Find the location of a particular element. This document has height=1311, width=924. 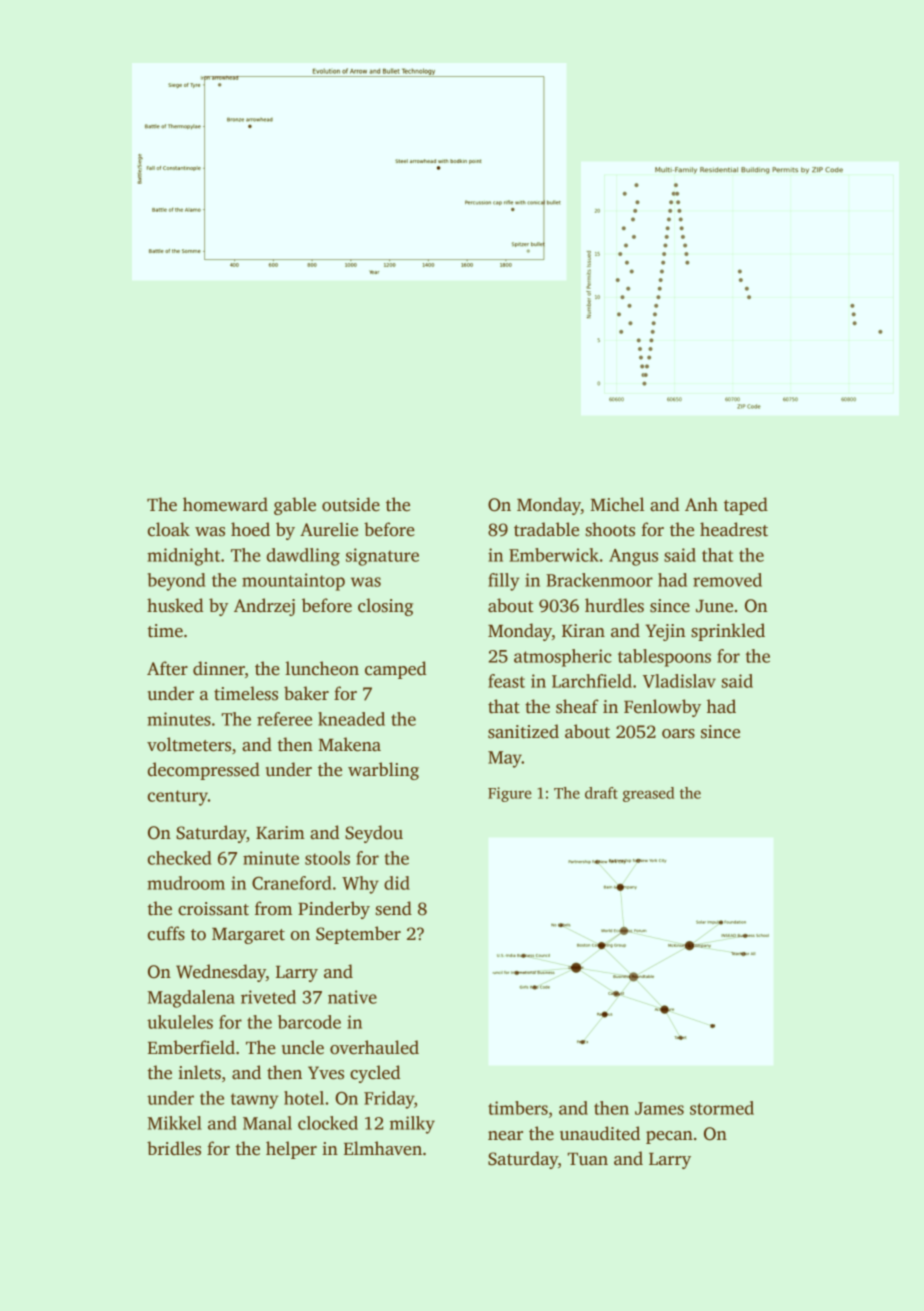

draft is located at coordinates (601, 793).
